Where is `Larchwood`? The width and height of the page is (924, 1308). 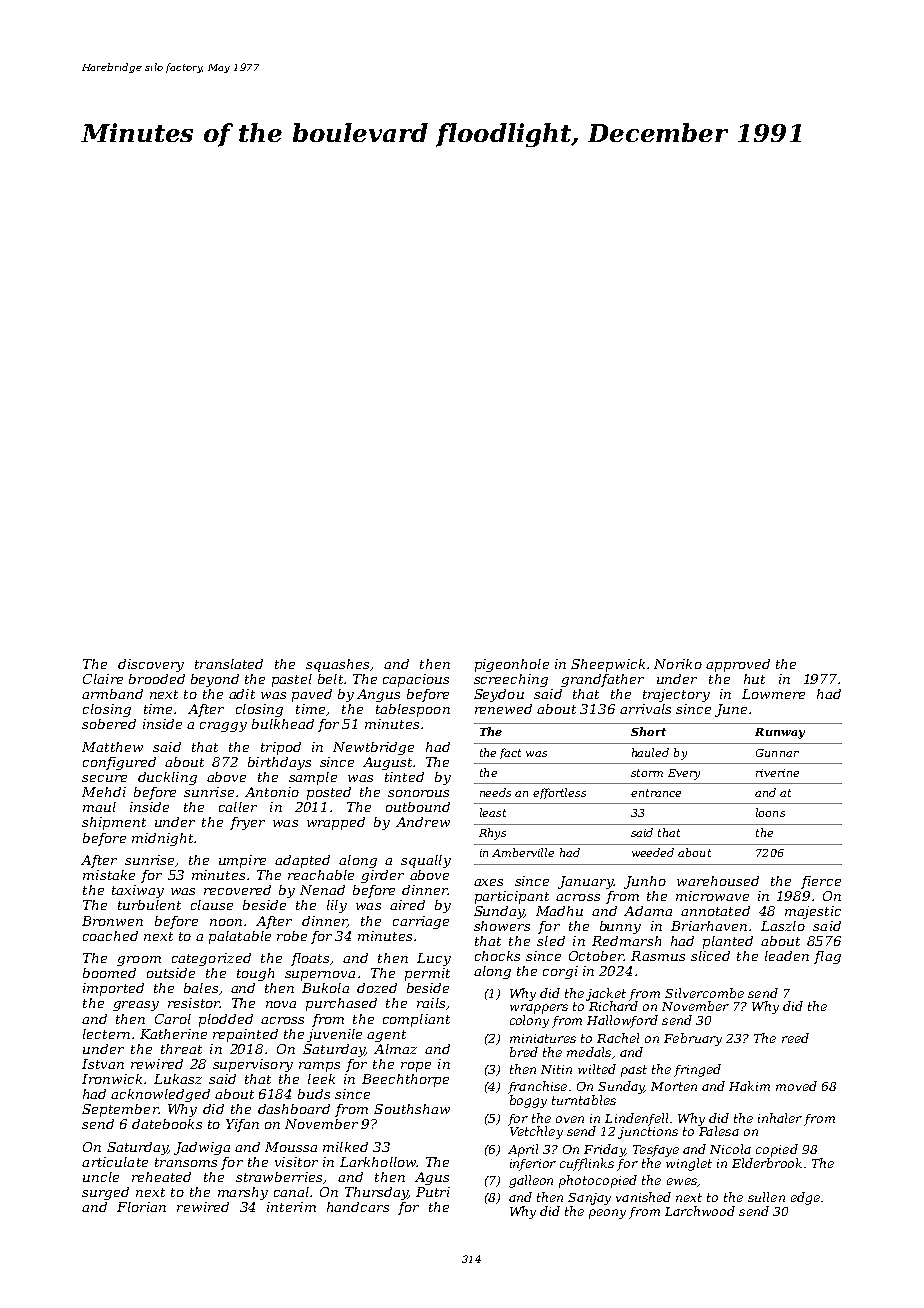
Larchwood is located at coordinates (700, 1211).
